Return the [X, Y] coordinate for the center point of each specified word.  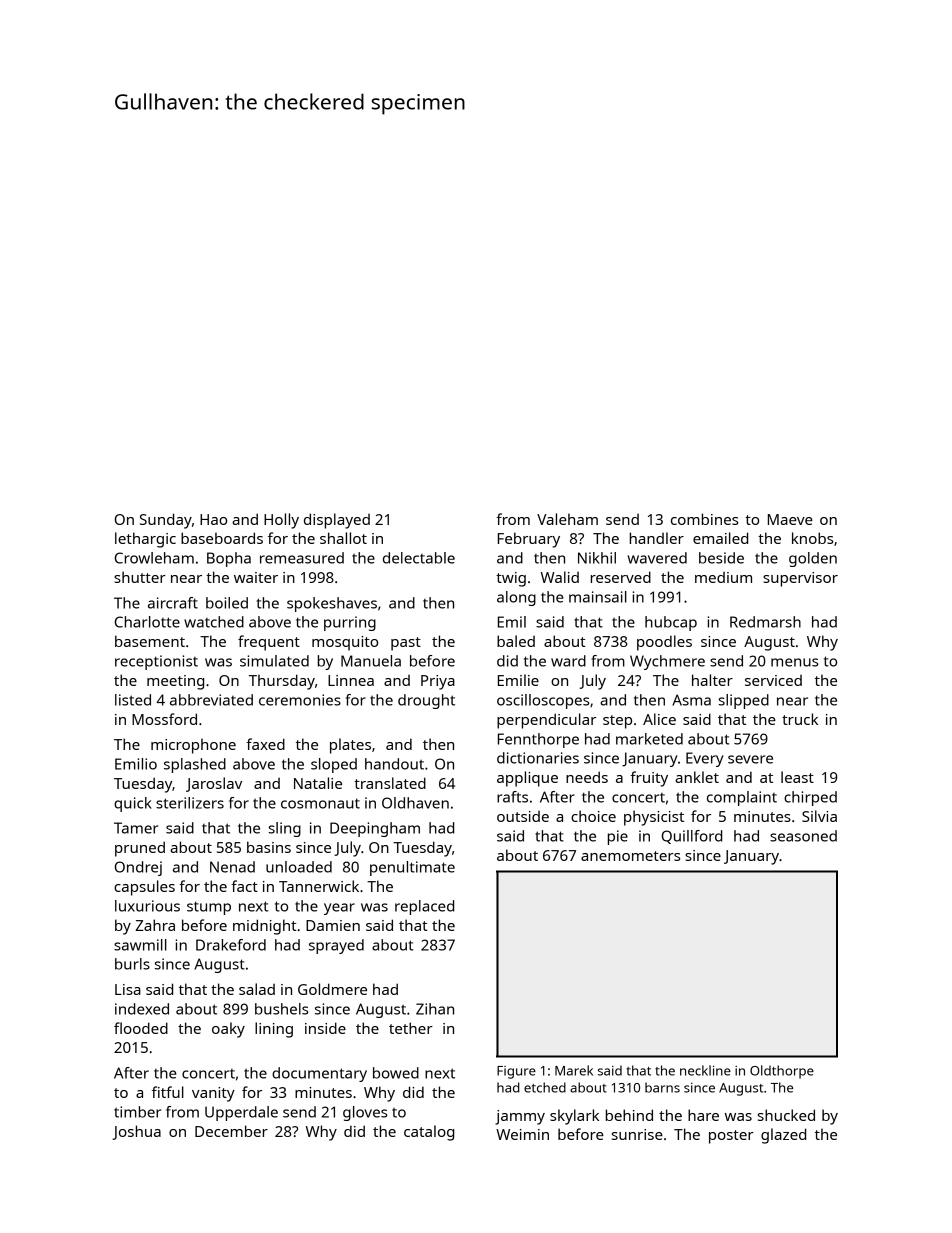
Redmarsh [765, 622]
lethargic [145, 540]
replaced [424, 907]
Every [705, 759]
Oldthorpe [782, 1072]
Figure [516, 1072]
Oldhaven [415, 803]
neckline [705, 1070]
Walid [560, 577]
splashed [195, 765]
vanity [213, 1094]
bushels [281, 1009]
